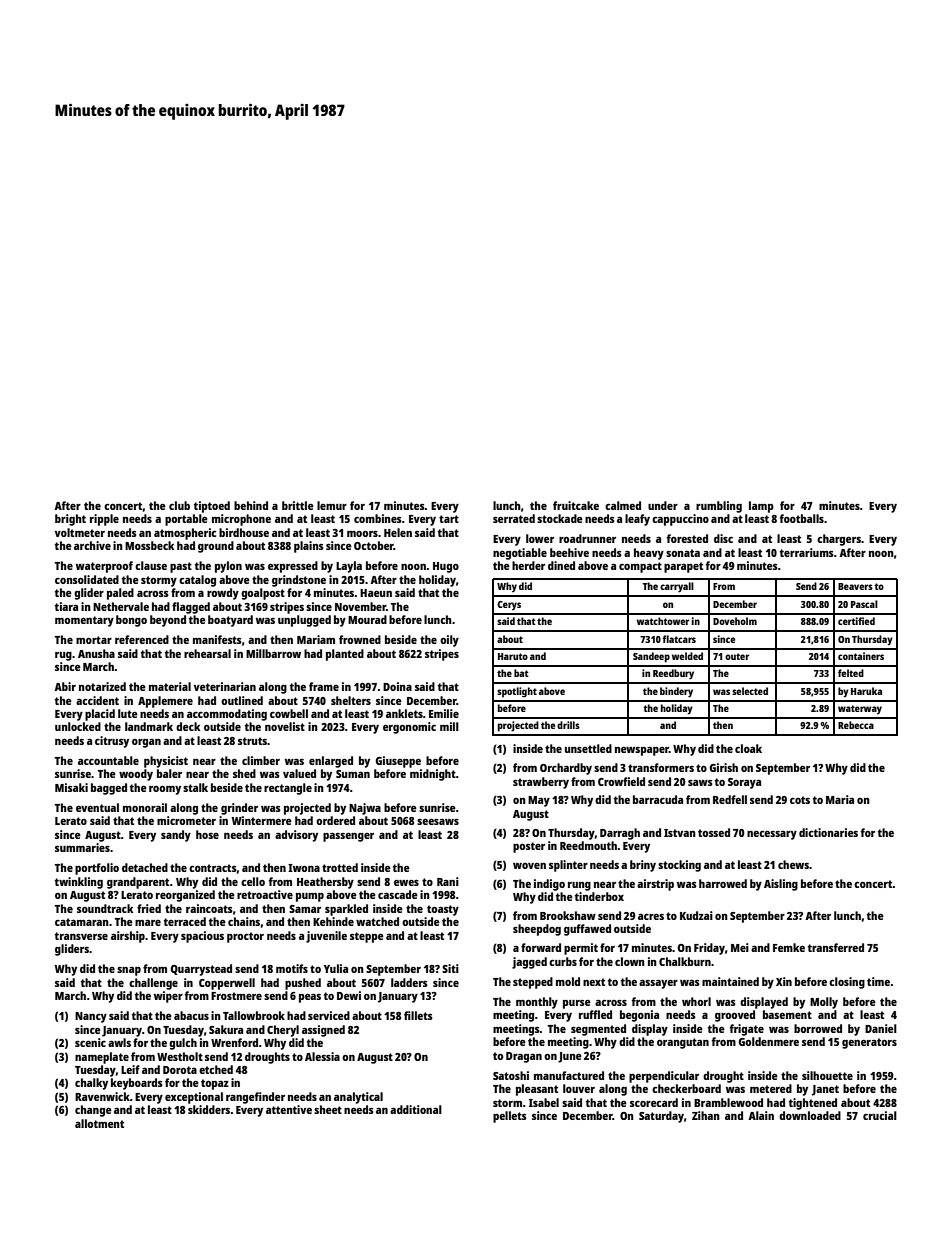 The height and width of the screenshot is (1233, 952). Describe the element at coordinates (855, 586) in the screenshot. I see `Beavers` at that location.
